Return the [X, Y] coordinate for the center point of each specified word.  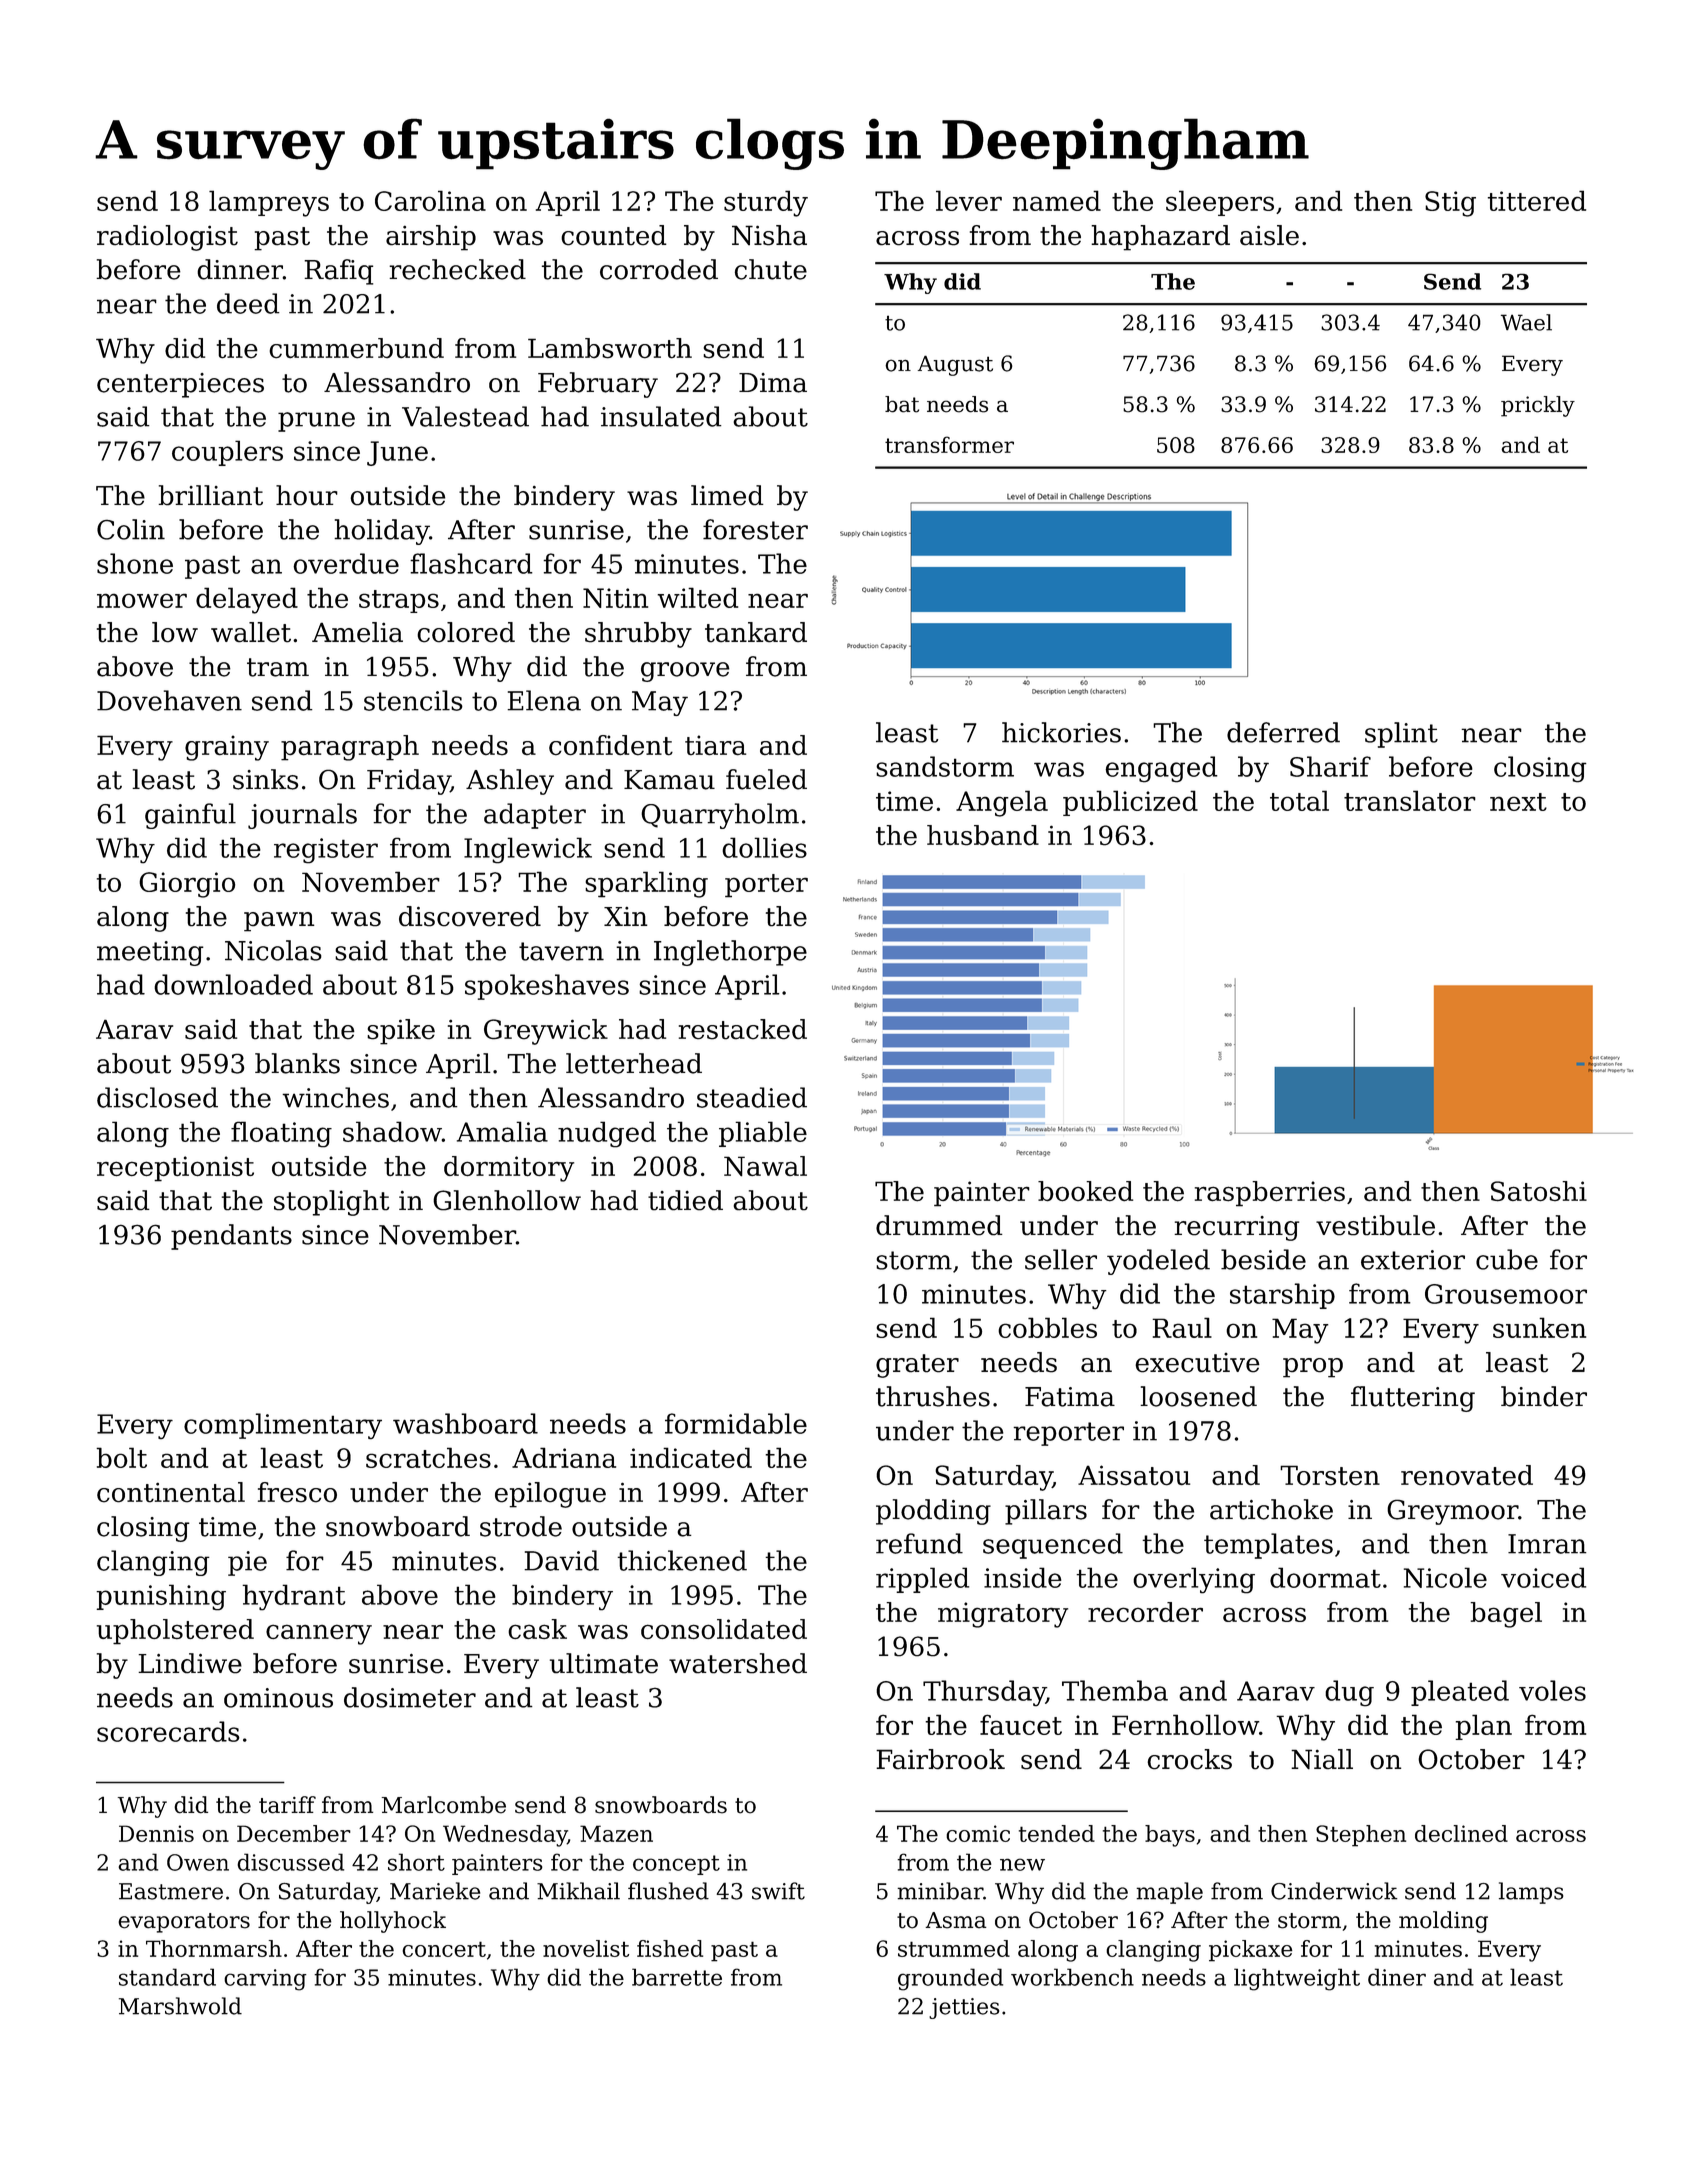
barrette [677, 1977]
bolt [121, 1457]
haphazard [1160, 238]
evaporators [184, 1923]
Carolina [430, 200]
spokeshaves [547, 987]
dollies [764, 847]
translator [1410, 800]
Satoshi [1539, 1191]
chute [771, 269]
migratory [1003, 1615]
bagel [1506, 1615]
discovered [470, 916]
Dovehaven [169, 700]
